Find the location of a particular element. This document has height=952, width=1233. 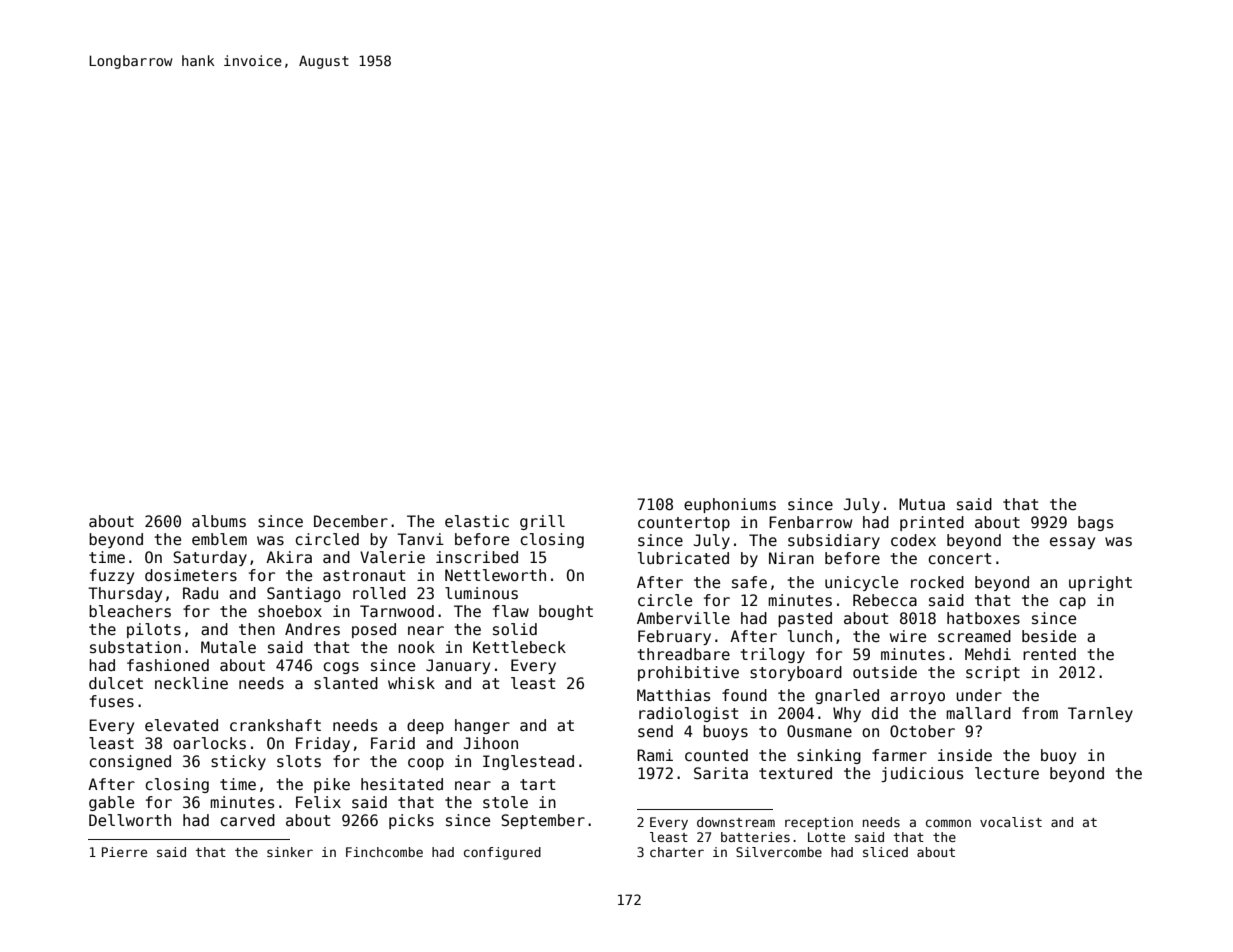

Nettleworth is located at coordinates (495, 575).
